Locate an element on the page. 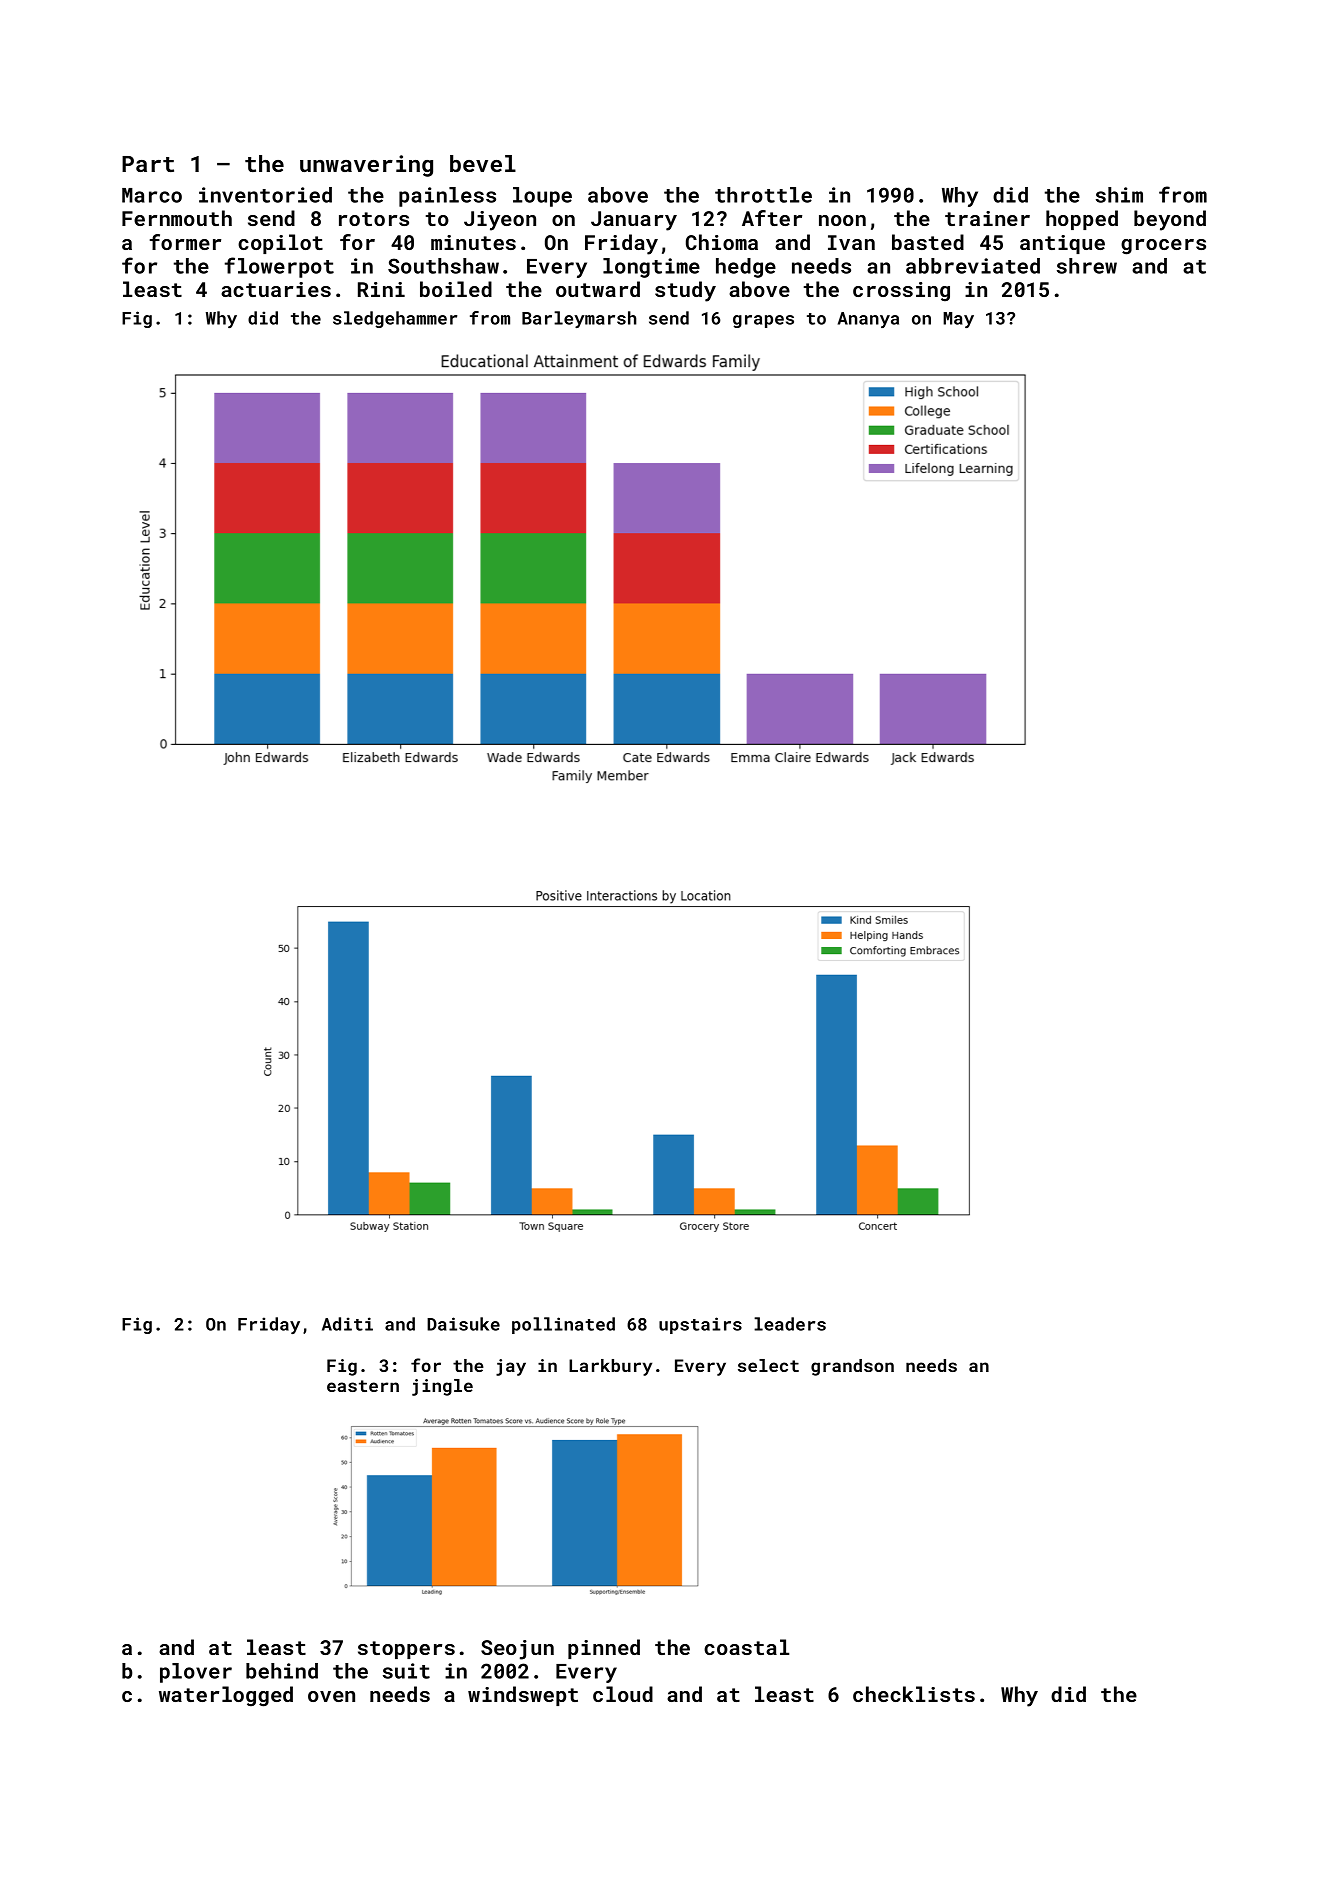  Barleymarsh is located at coordinates (579, 319).
